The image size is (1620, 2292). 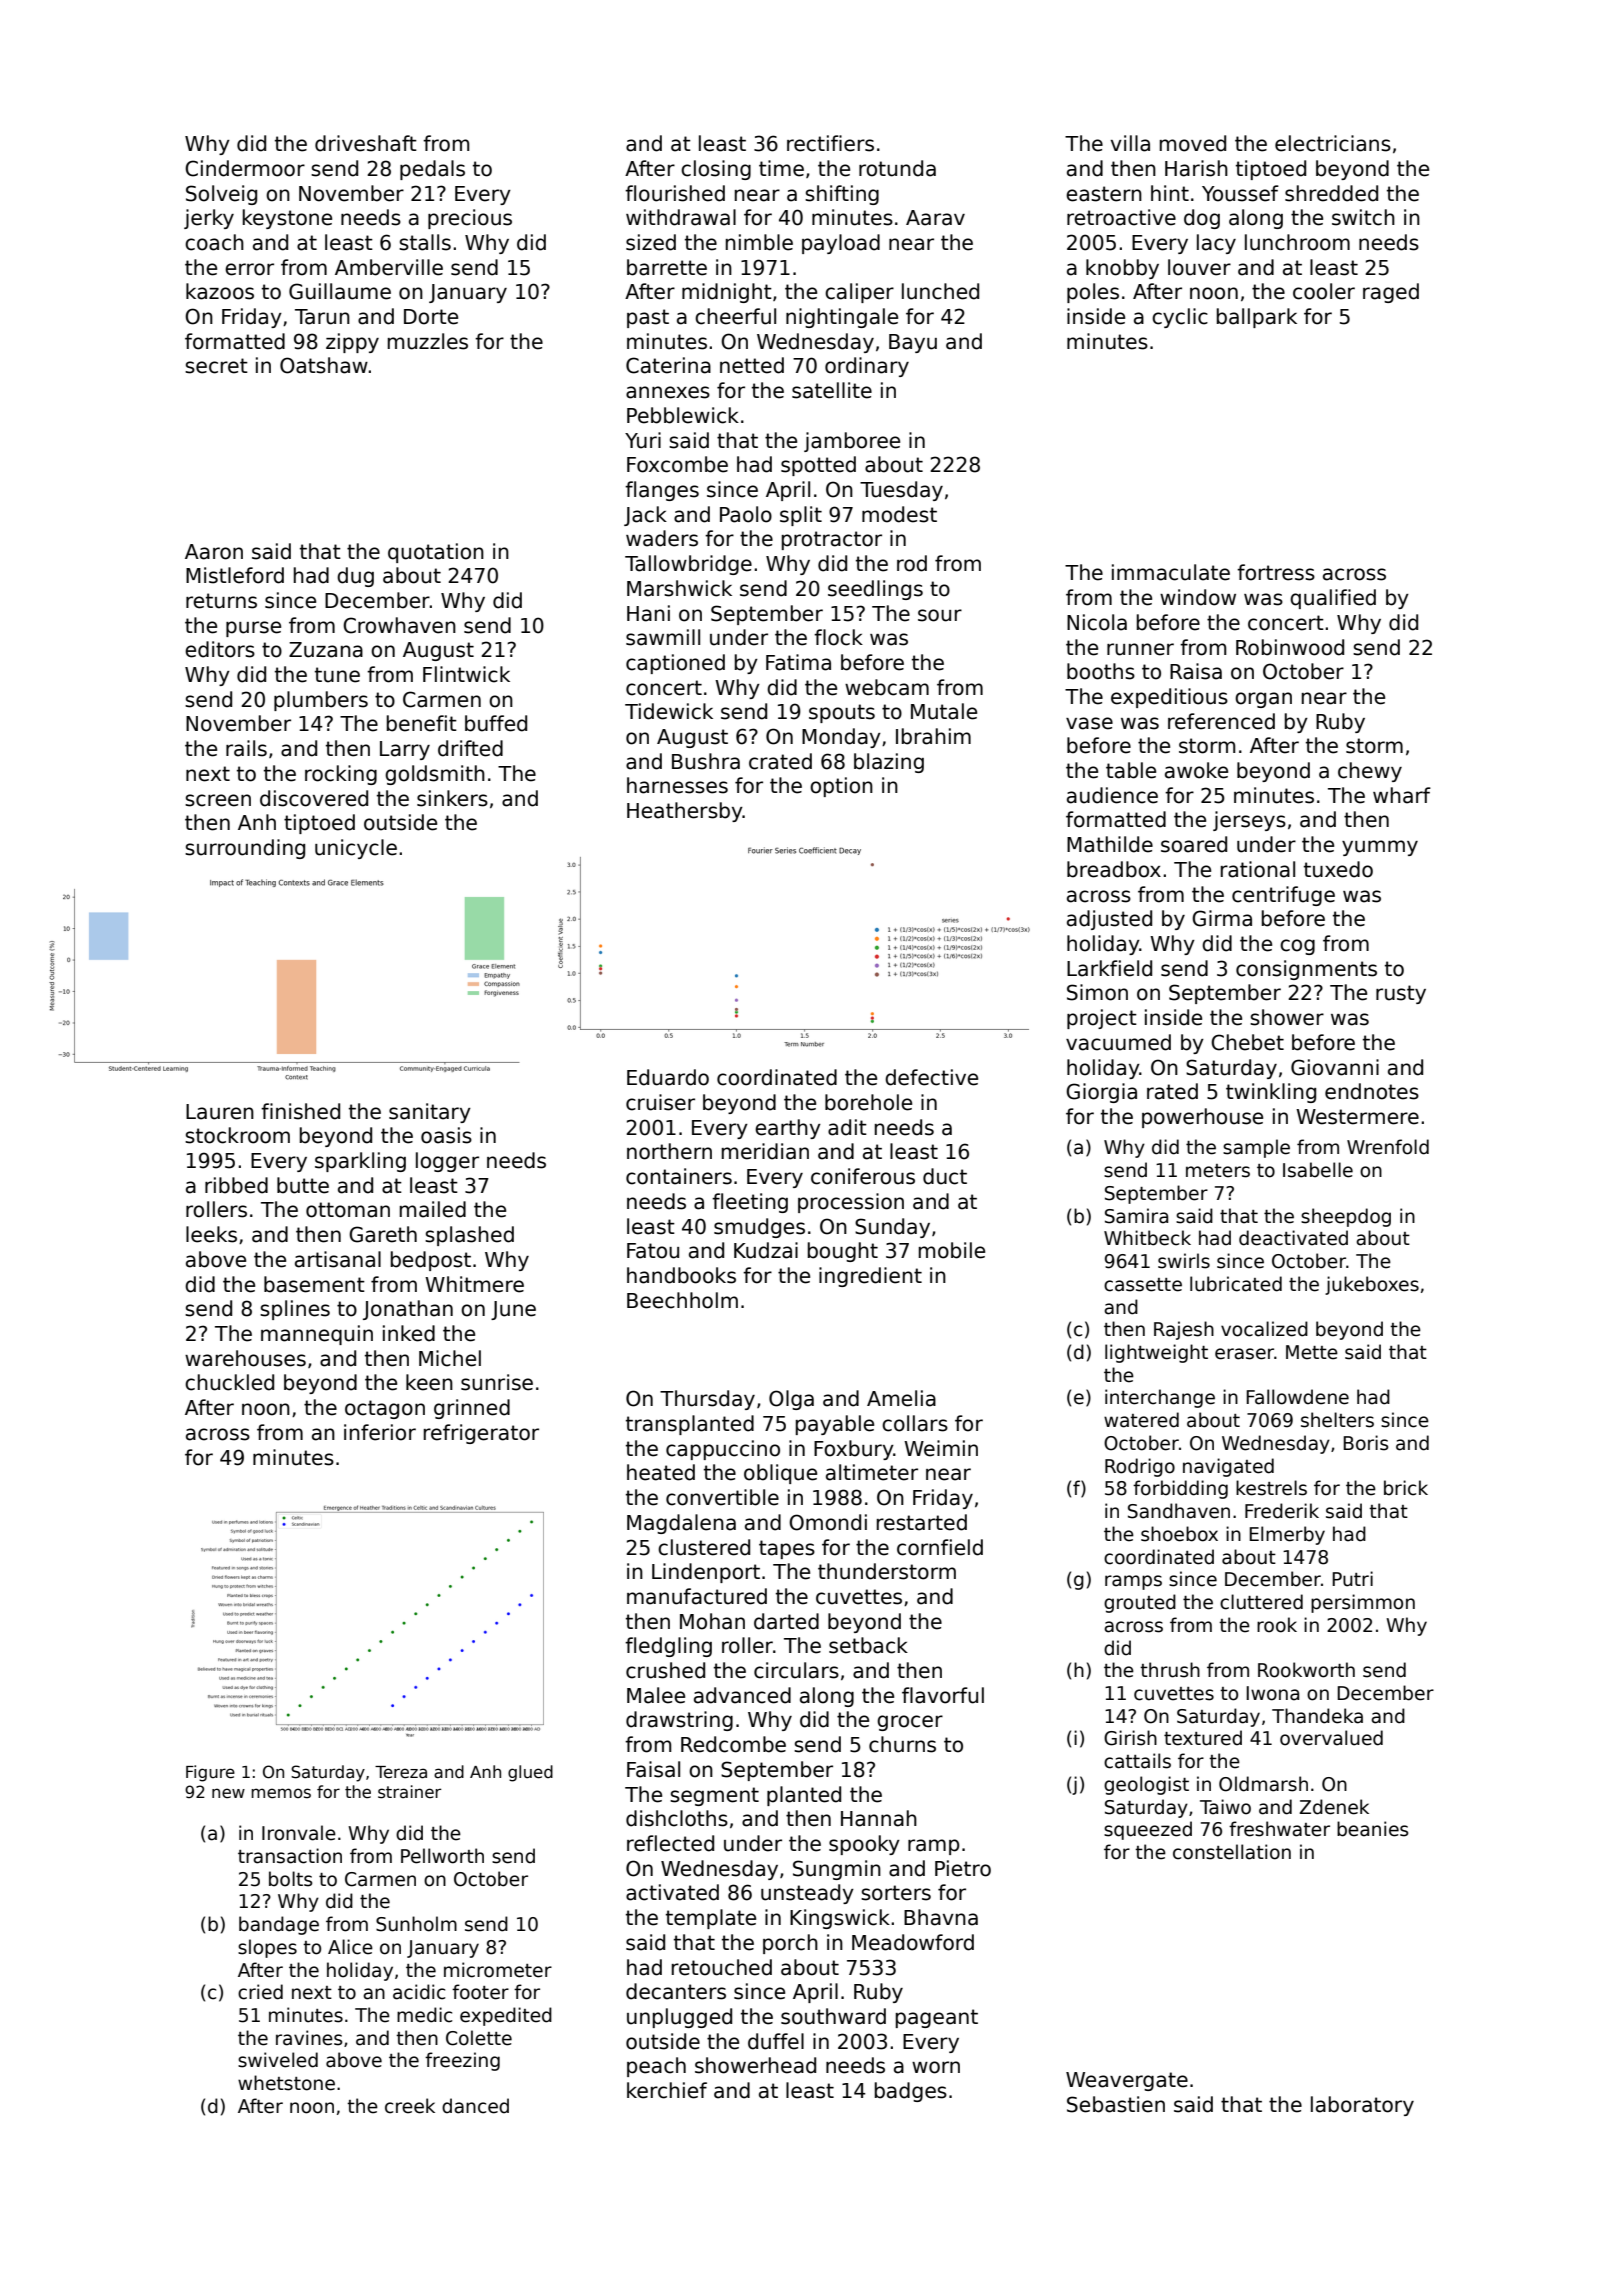 I want to click on electricians, so click(x=1333, y=143).
